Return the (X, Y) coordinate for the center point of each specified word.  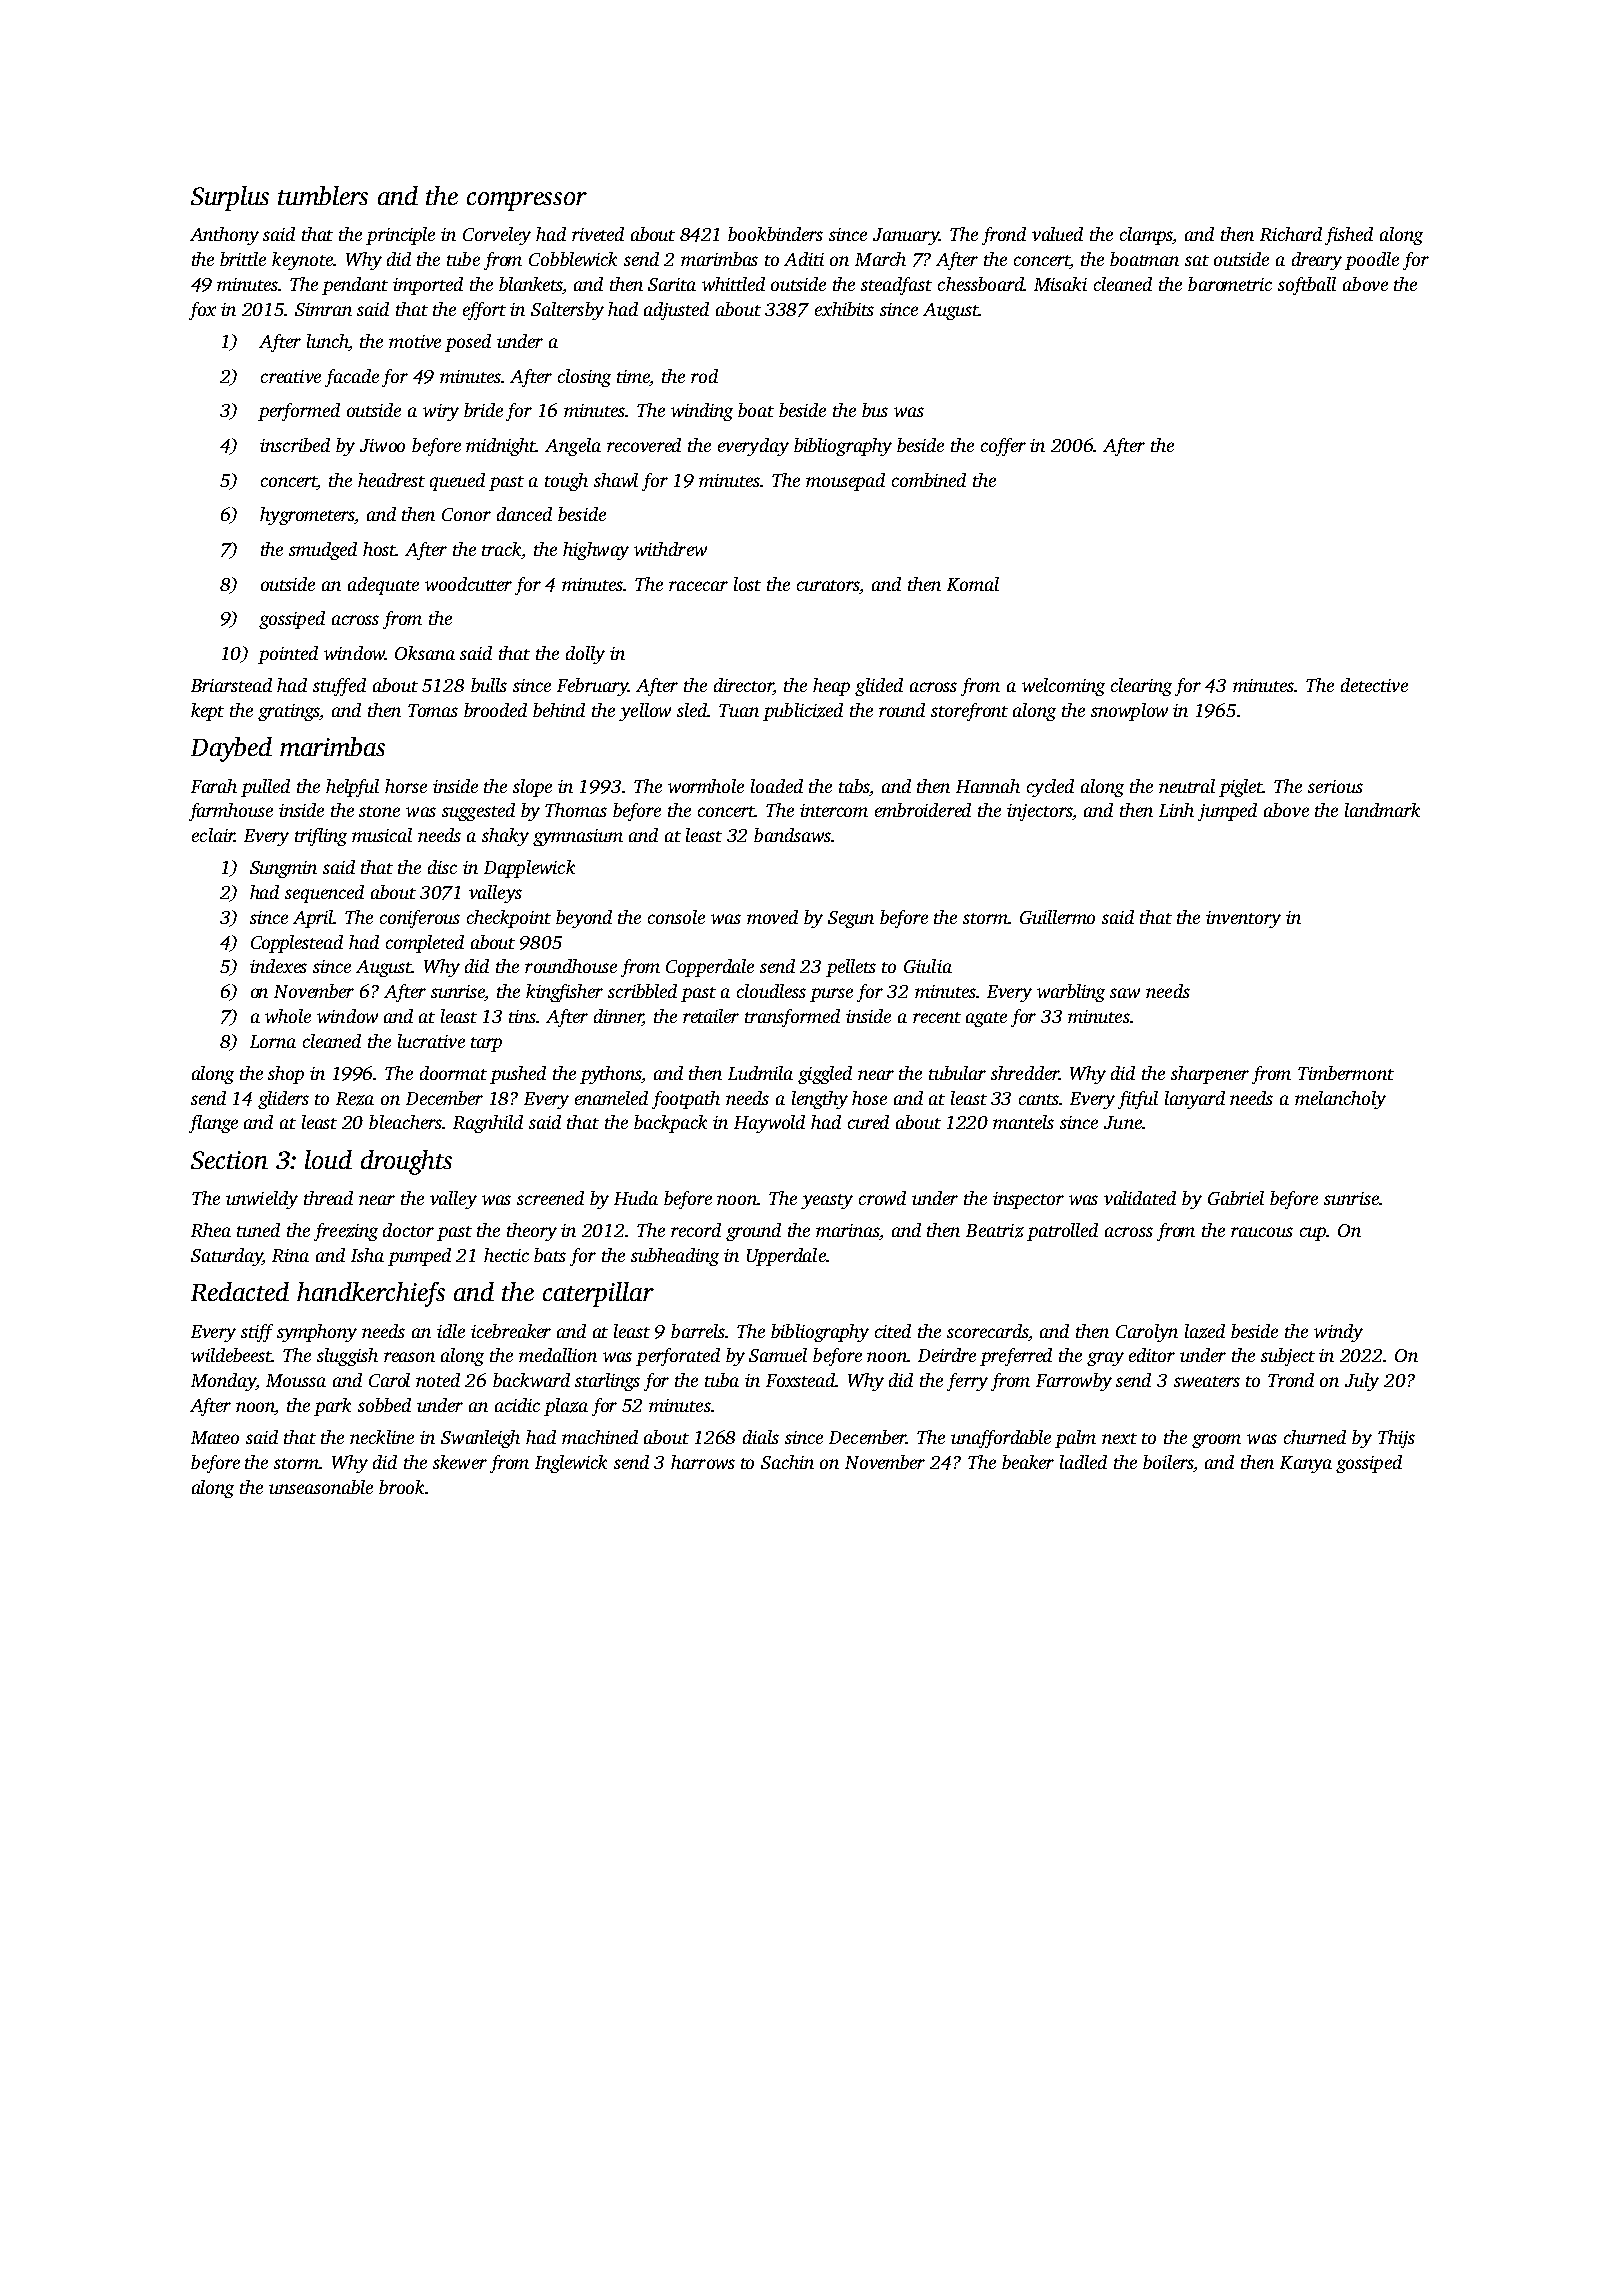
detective (1374, 685)
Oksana (425, 653)
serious (1335, 786)
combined (929, 480)
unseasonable (321, 1487)
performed (299, 412)
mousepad (845, 482)
